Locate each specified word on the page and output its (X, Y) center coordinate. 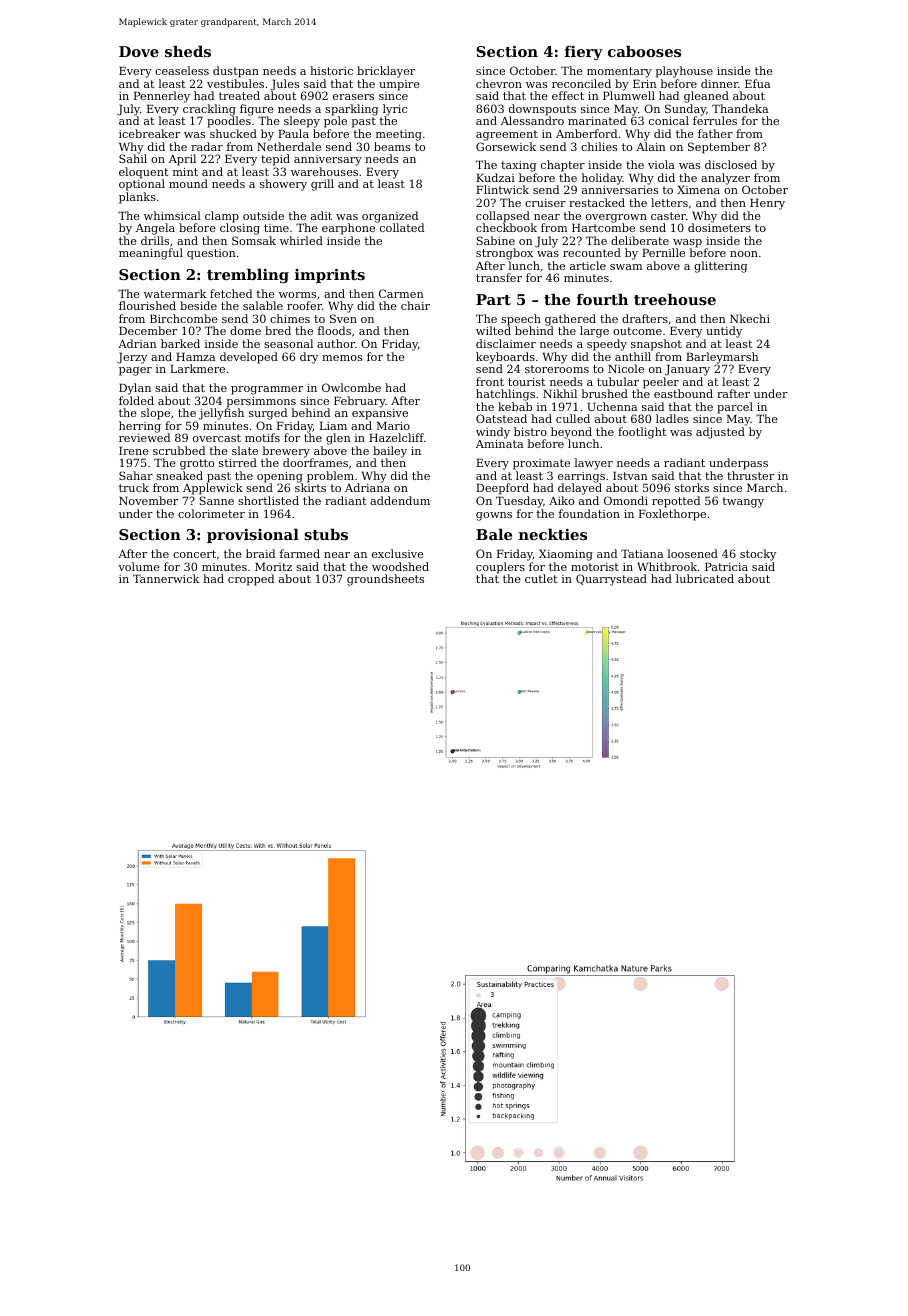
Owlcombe (351, 387)
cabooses (644, 51)
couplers (500, 568)
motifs (262, 437)
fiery (584, 53)
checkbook (506, 227)
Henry (767, 204)
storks (692, 487)
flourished (147, 305)
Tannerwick (166, 578)
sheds (188, 51)
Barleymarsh (722, 358)
